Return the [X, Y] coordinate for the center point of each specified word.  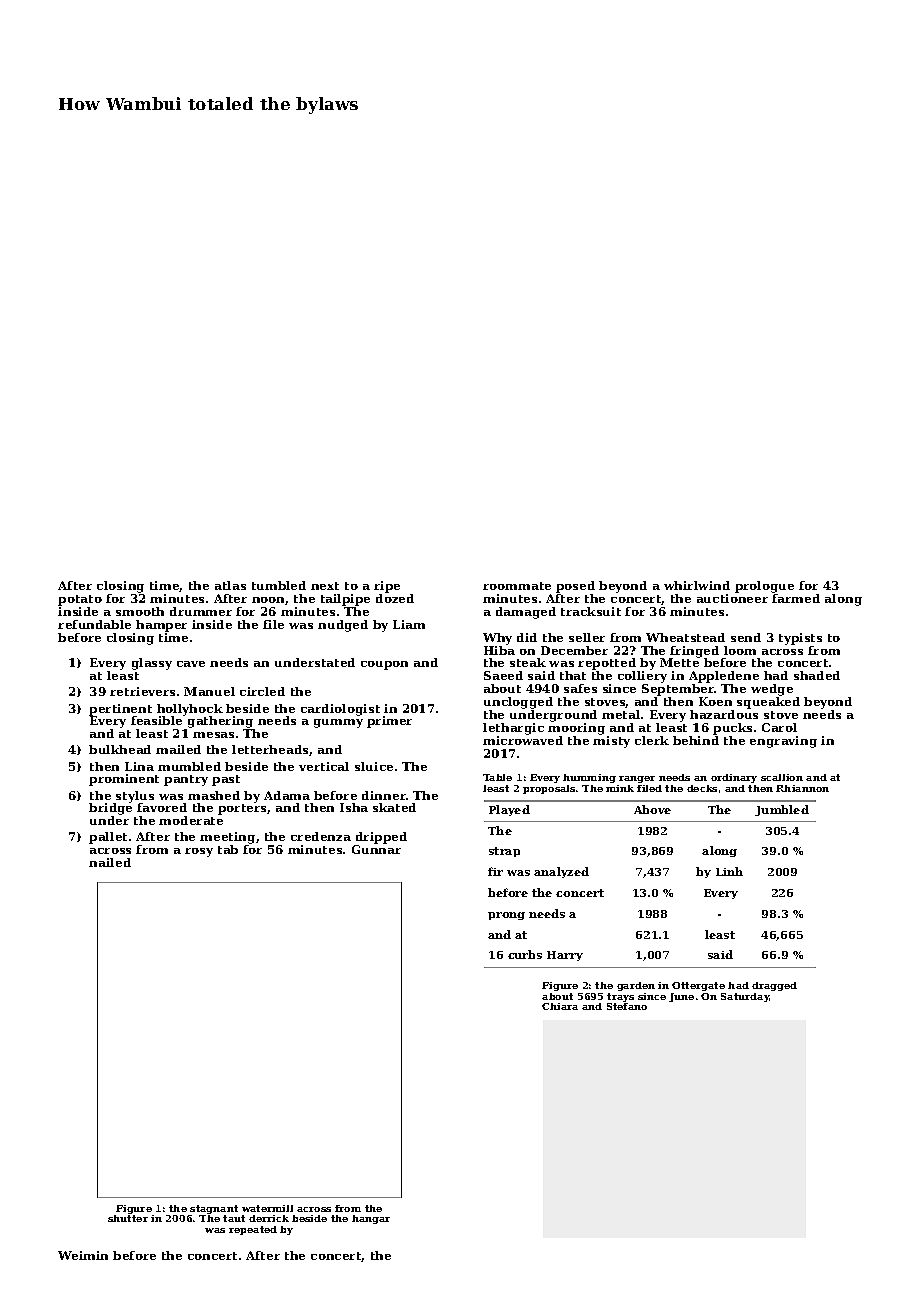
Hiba [499, 650]
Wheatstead [685, 637]
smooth [140, 611]
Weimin [83, 1255]
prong [506, 916]
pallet [108, 838]
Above [652, 809]
